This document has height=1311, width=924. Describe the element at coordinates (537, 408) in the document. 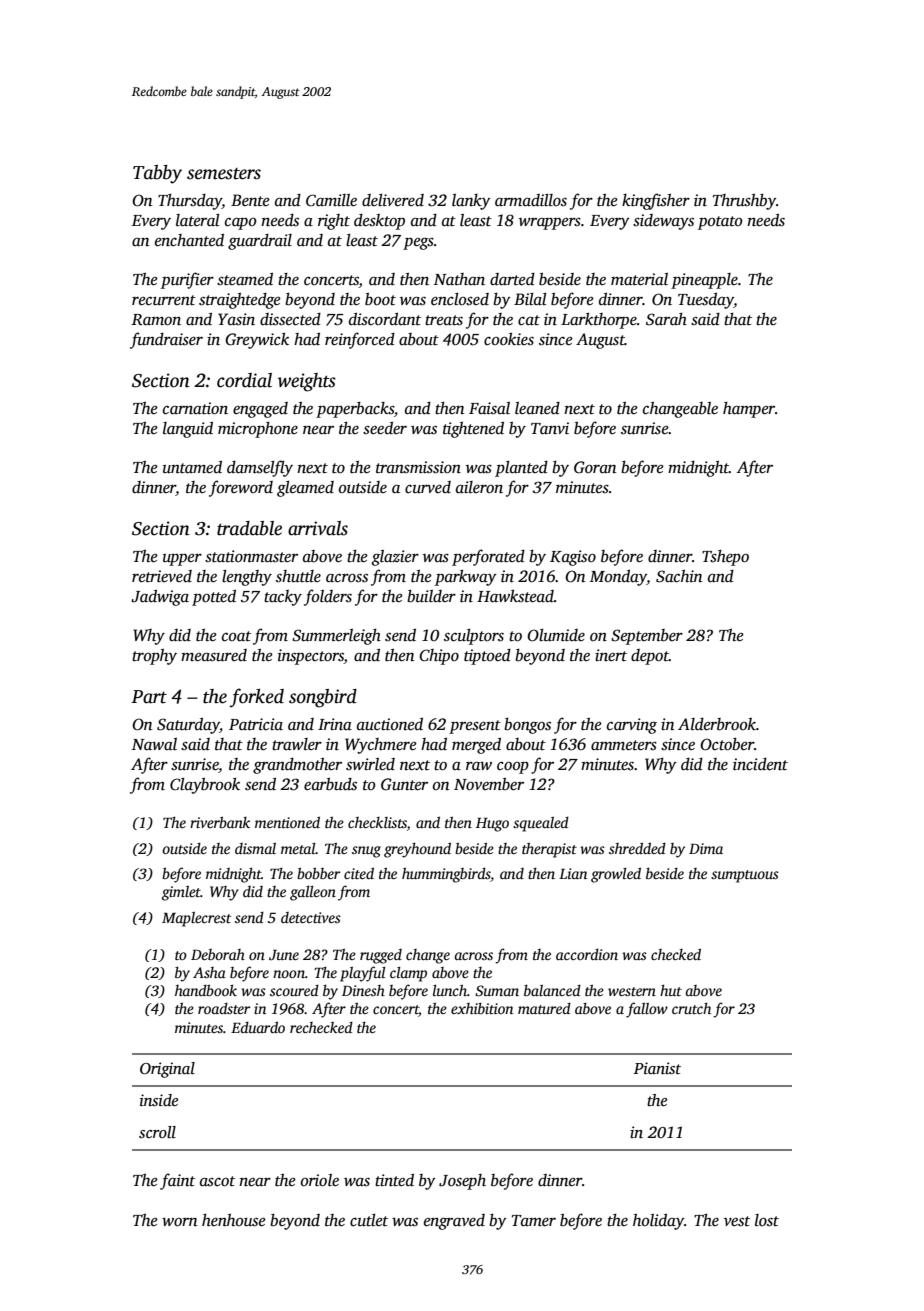

I see `leaned` at that location.
